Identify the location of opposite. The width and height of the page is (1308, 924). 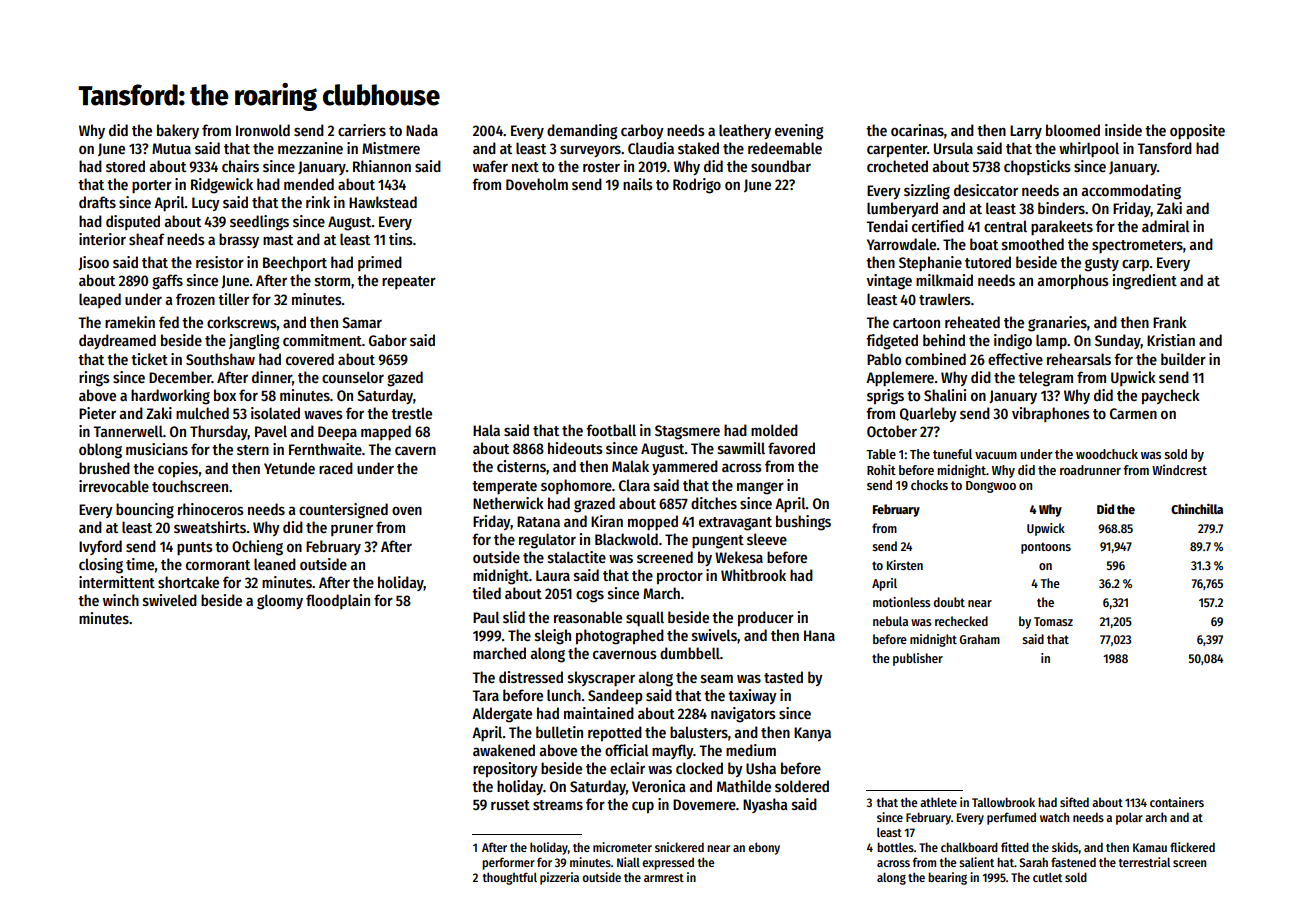
(1197, 131).
